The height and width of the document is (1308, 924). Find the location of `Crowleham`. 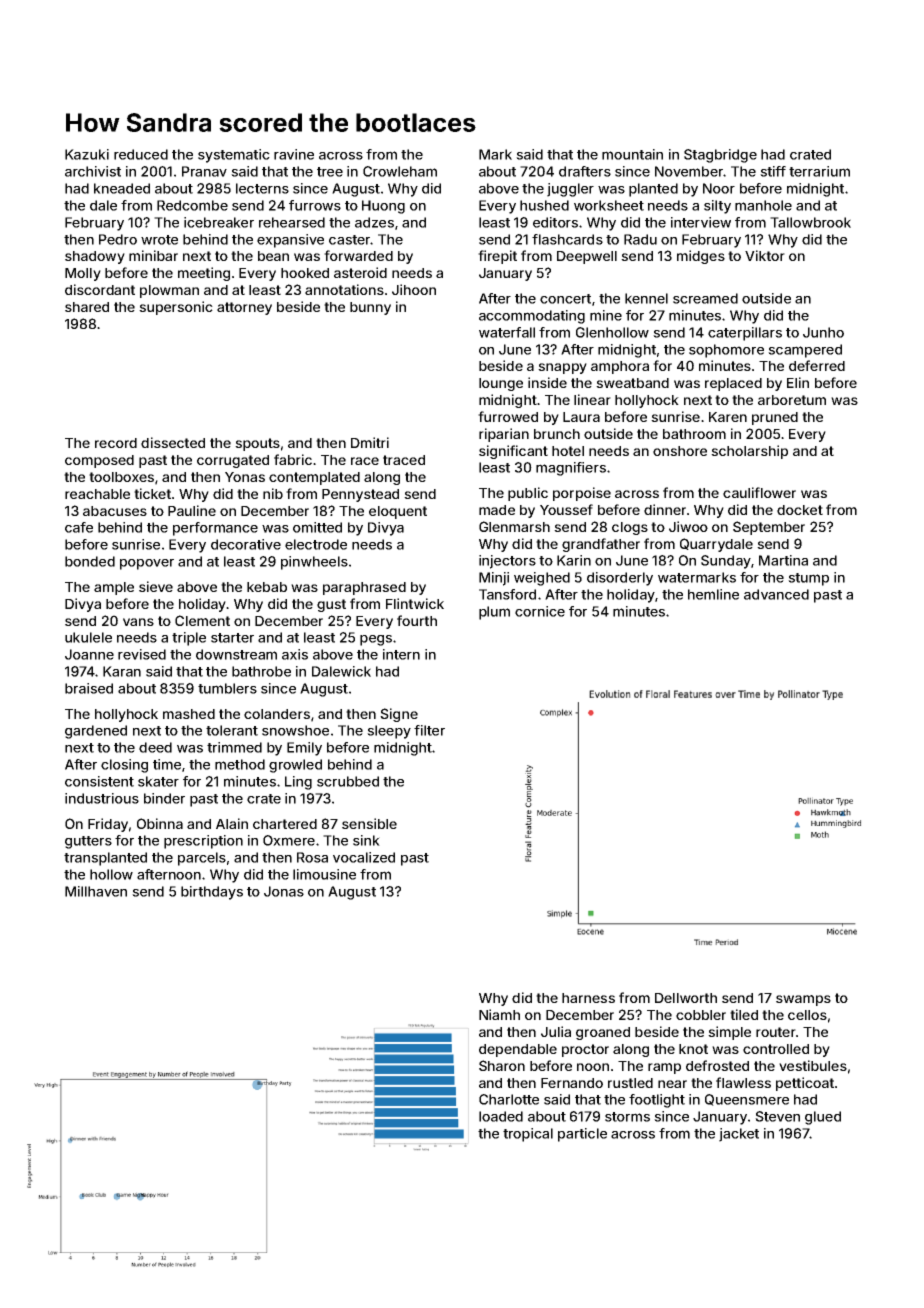

Crowleham is located at coordinates (400, 171).
